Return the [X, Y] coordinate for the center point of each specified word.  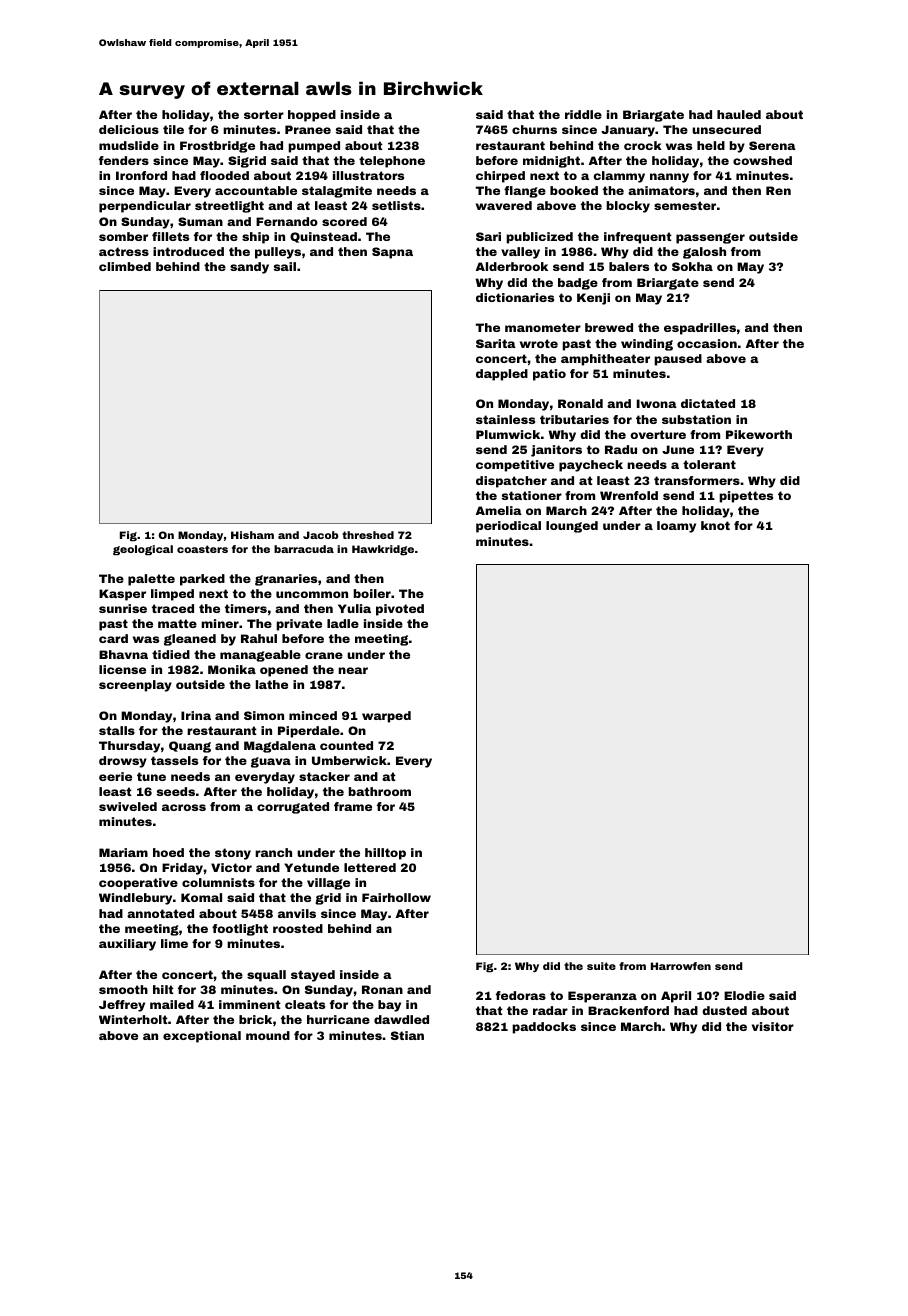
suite [601, 966]
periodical [508, 527]
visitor [773, 1026]
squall [266, 976]
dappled [502, 375]
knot [715, 525]
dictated [708, 403]
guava [271, 762]
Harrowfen [681, 966]
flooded [224, 175]
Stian [407, 1035]
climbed [125, 266]
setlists [396, 205]
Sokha [692, 266]
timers [246, 608]
